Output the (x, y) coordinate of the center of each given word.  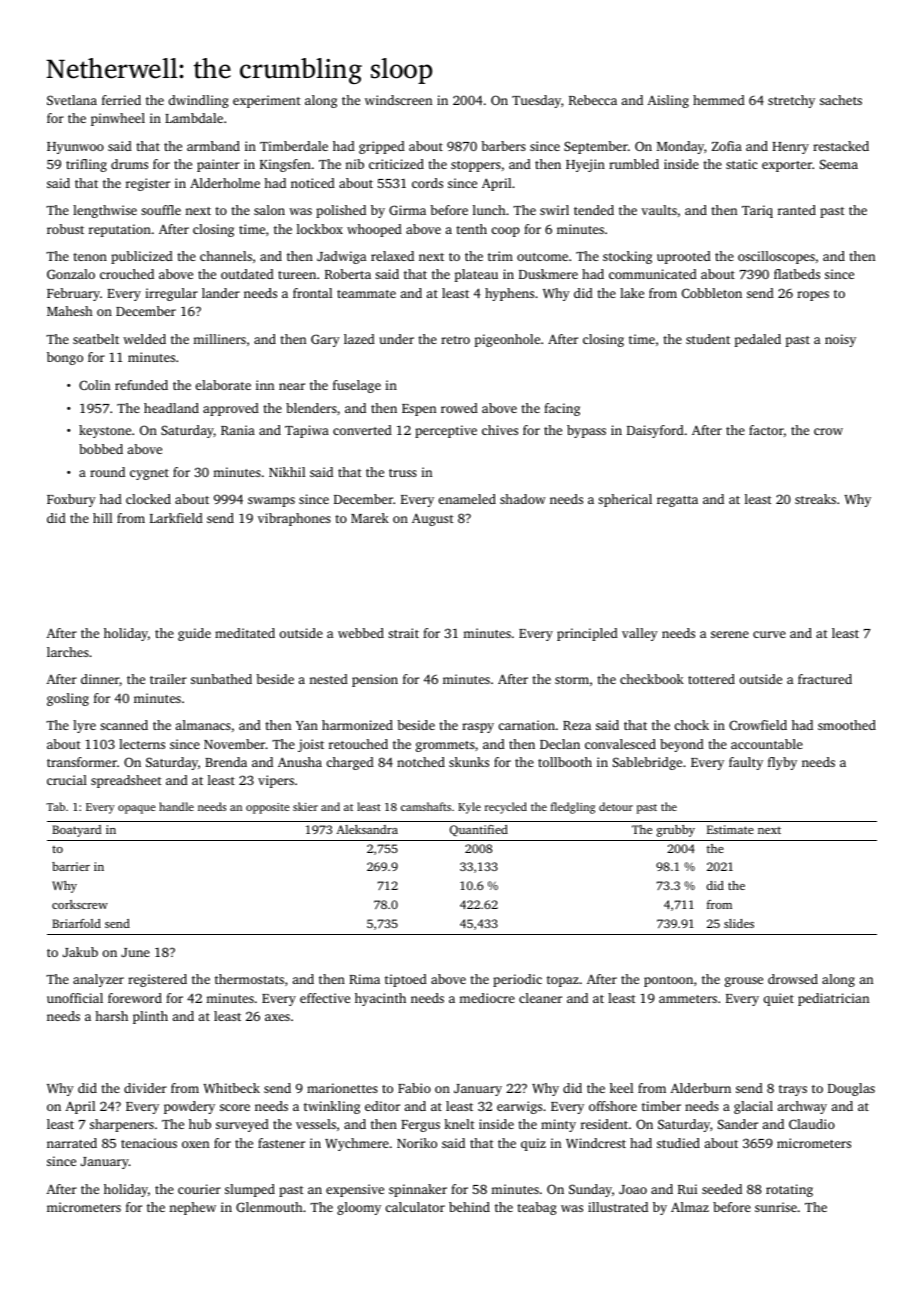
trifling (86, 165)
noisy (840, 340)
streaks (815, 499)
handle (176, 806)
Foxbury (71, 500)
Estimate (730, 829)
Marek (370, 518)
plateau (476, 275)
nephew (192, 1208)
